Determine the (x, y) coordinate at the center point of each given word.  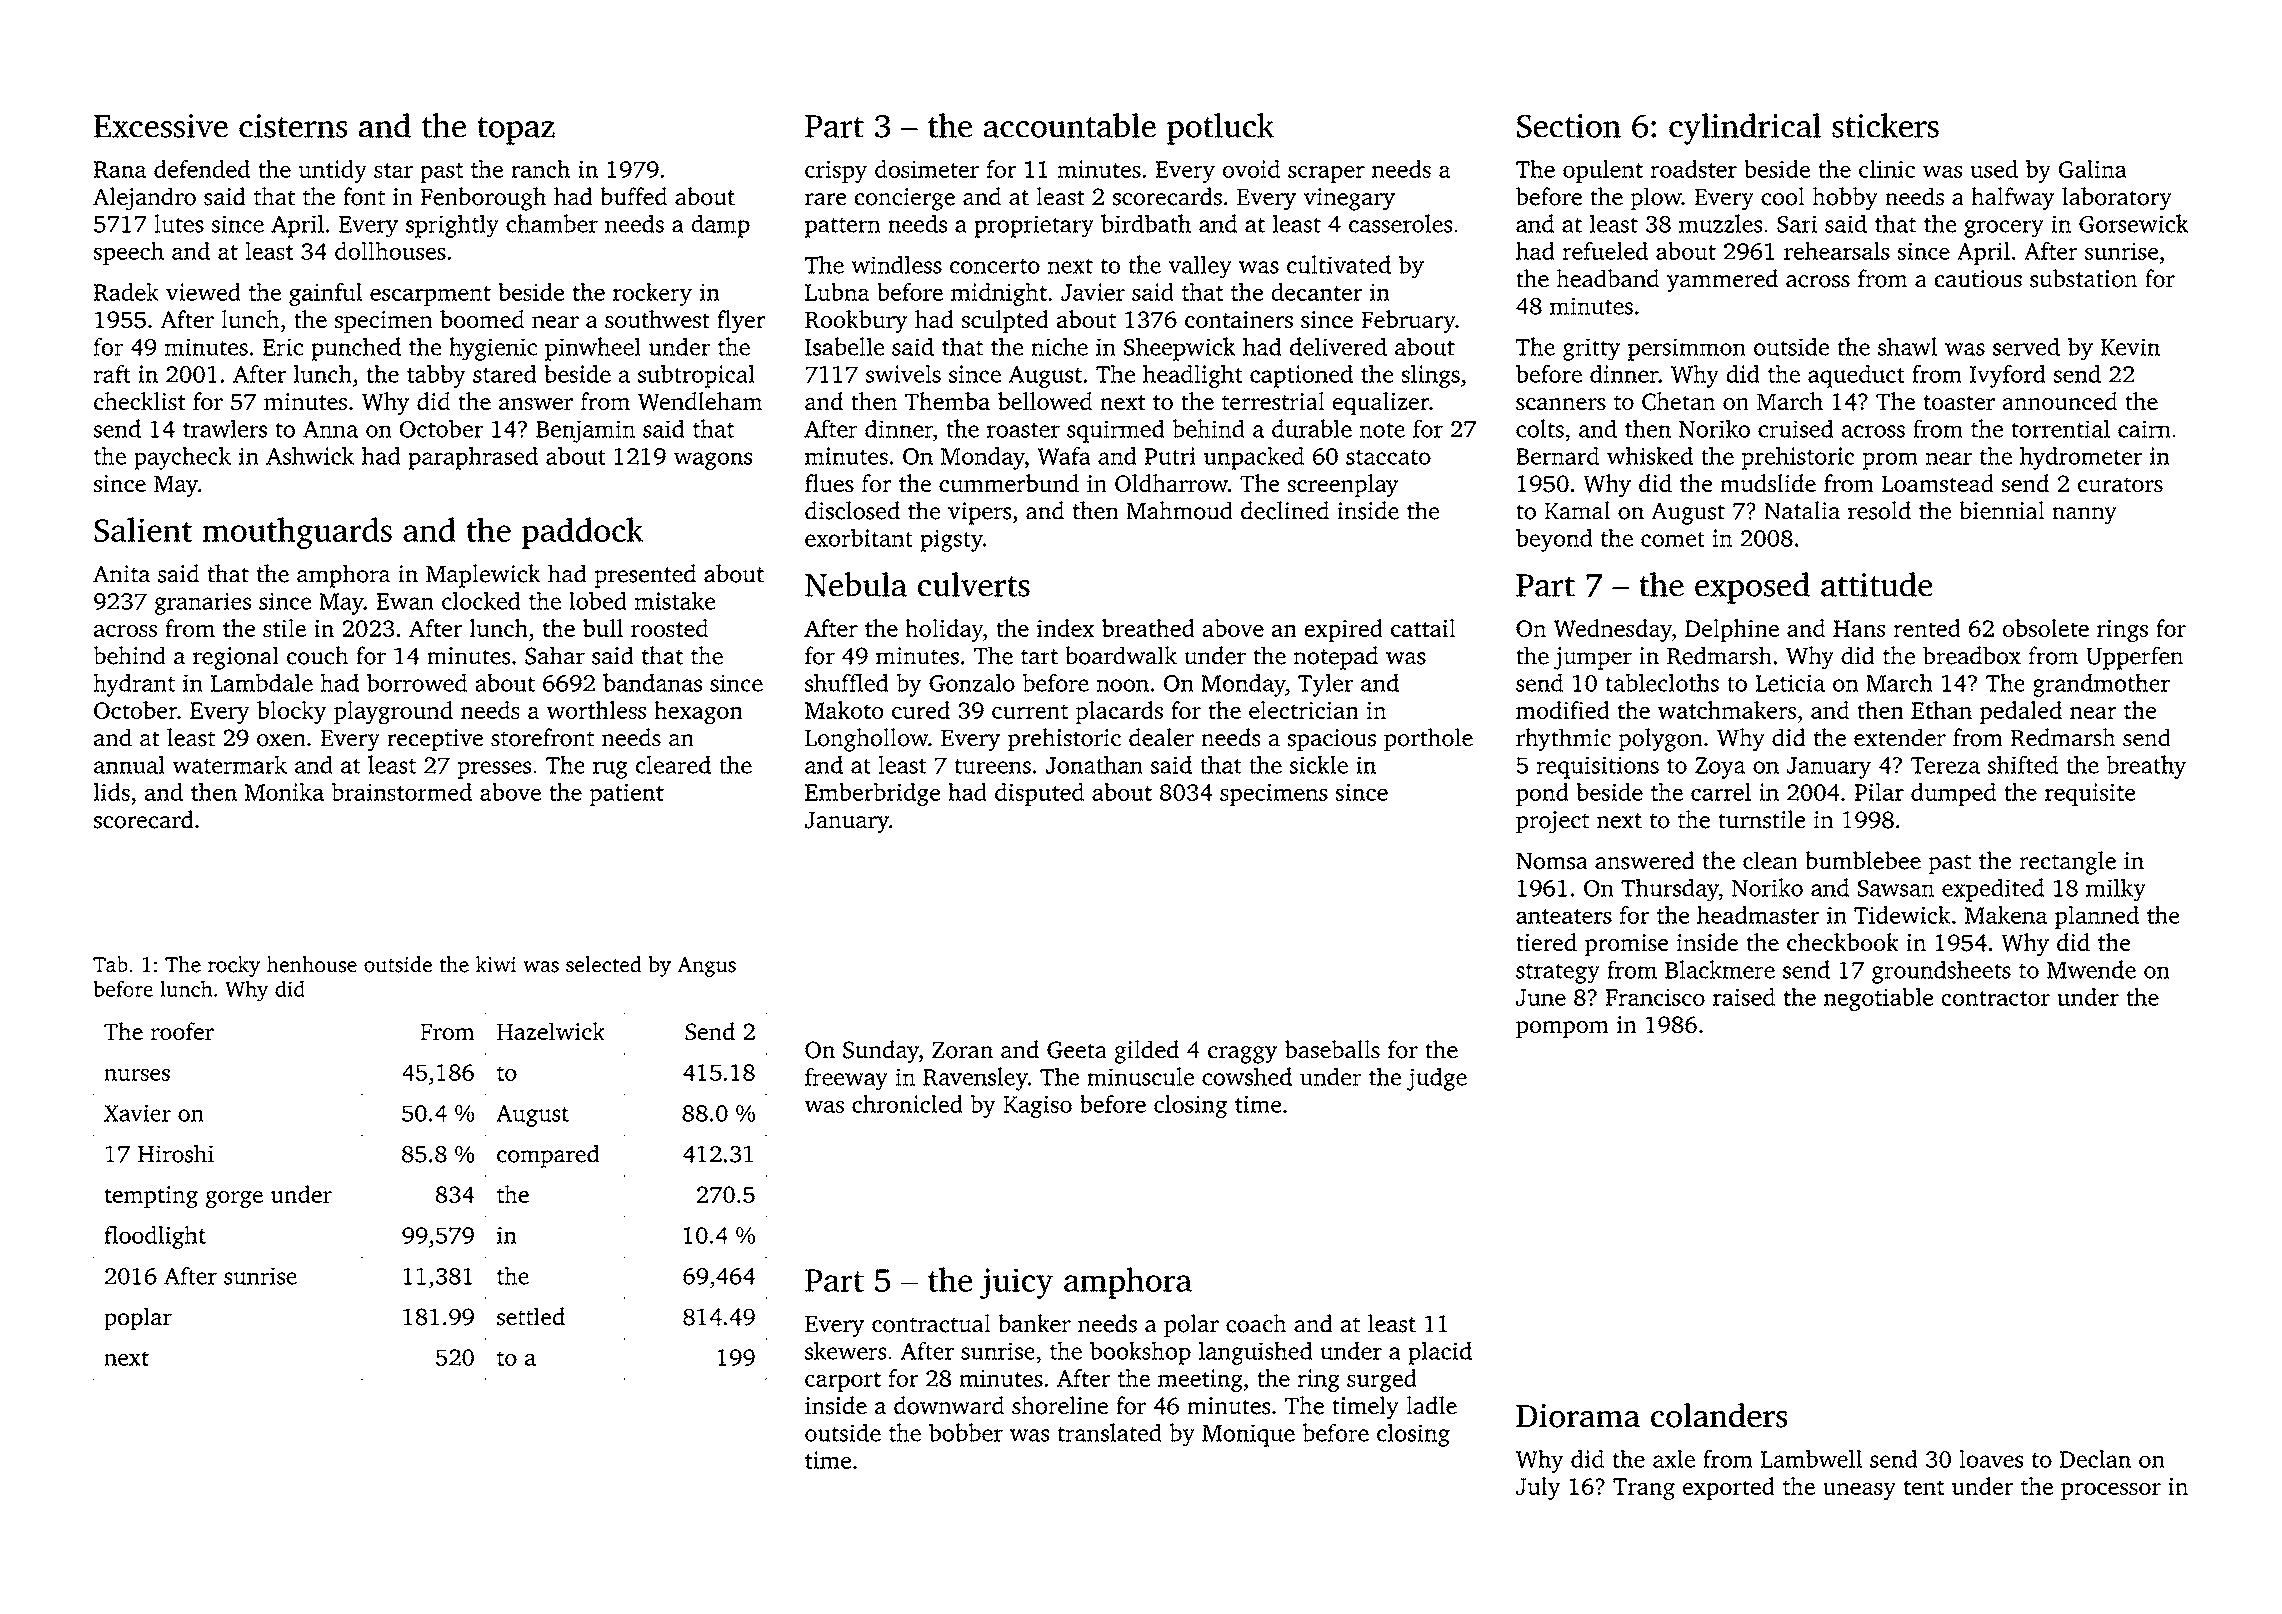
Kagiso (1037, 1106)
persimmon (1687, 349)
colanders (1719, 1415)
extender (1900, 737)
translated (1109, 1432)
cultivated (1339, 264)
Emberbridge (872, 794)
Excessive (161, 126)
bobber (966, 1432)
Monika (284, 792)
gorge (234, 1199)
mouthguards (297, 533)
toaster (1959, 402)
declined (1285, 510)
